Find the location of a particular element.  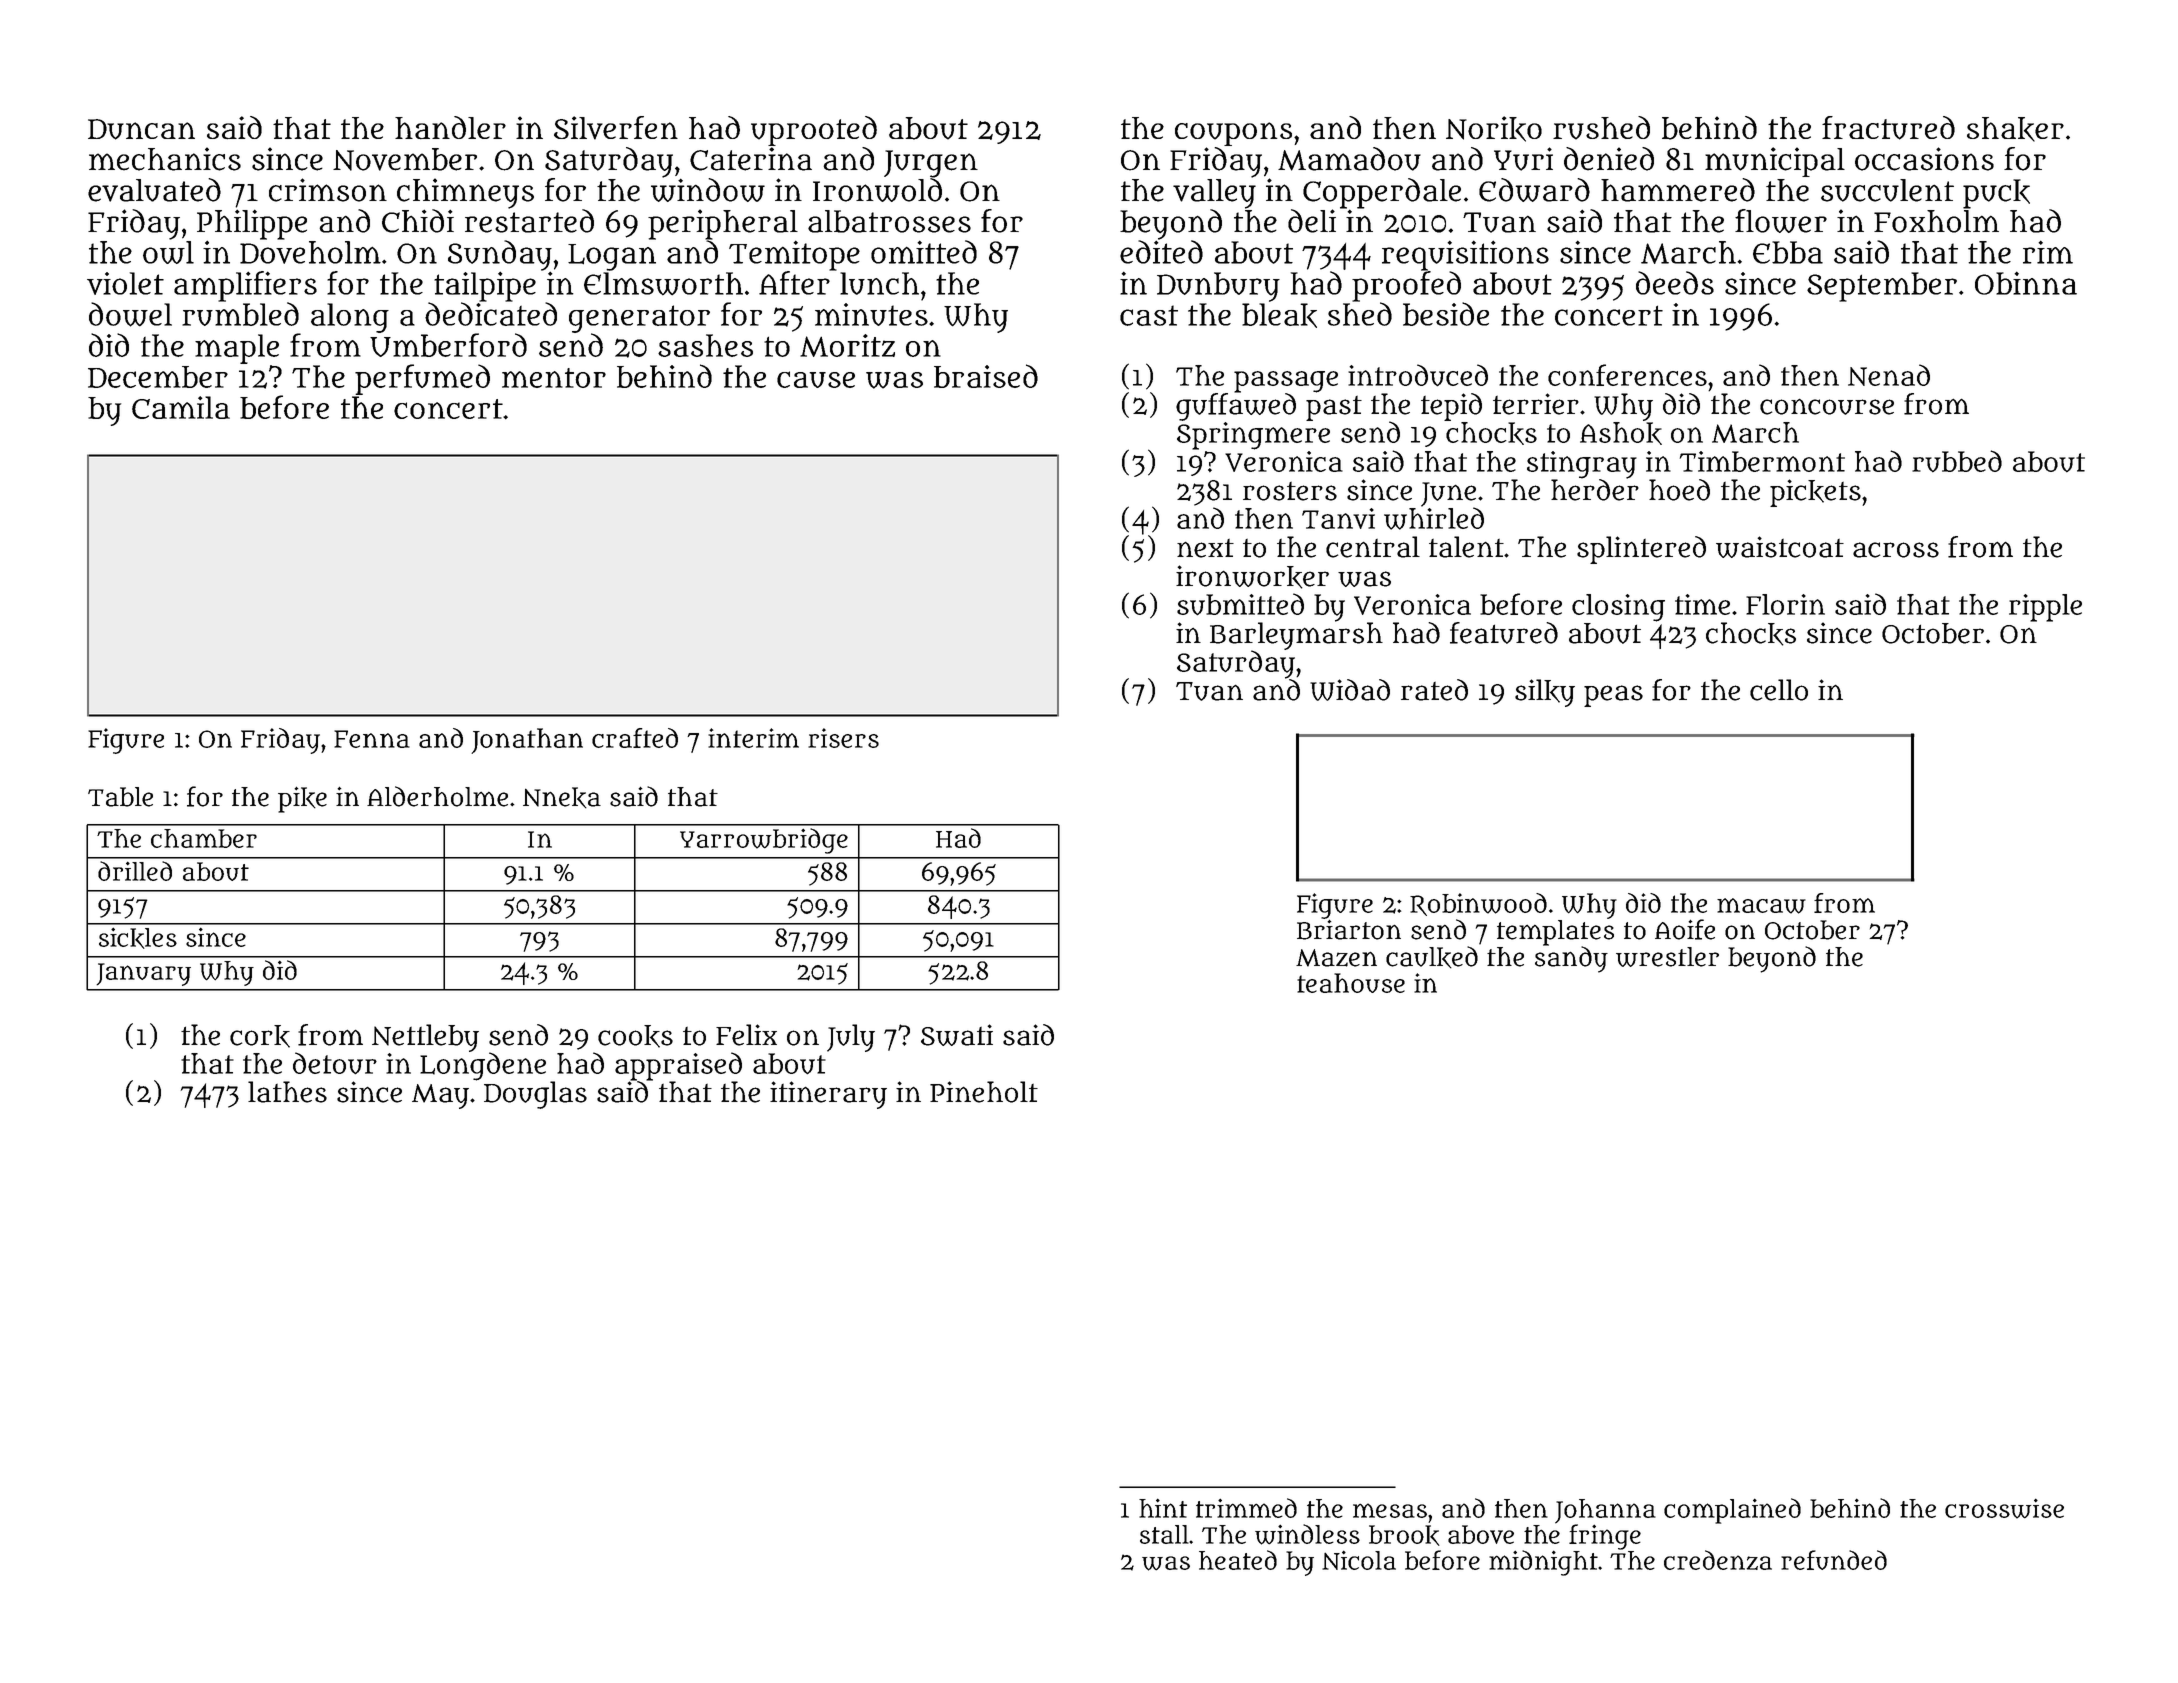

bleak is located at coordinates (1279, 315).
